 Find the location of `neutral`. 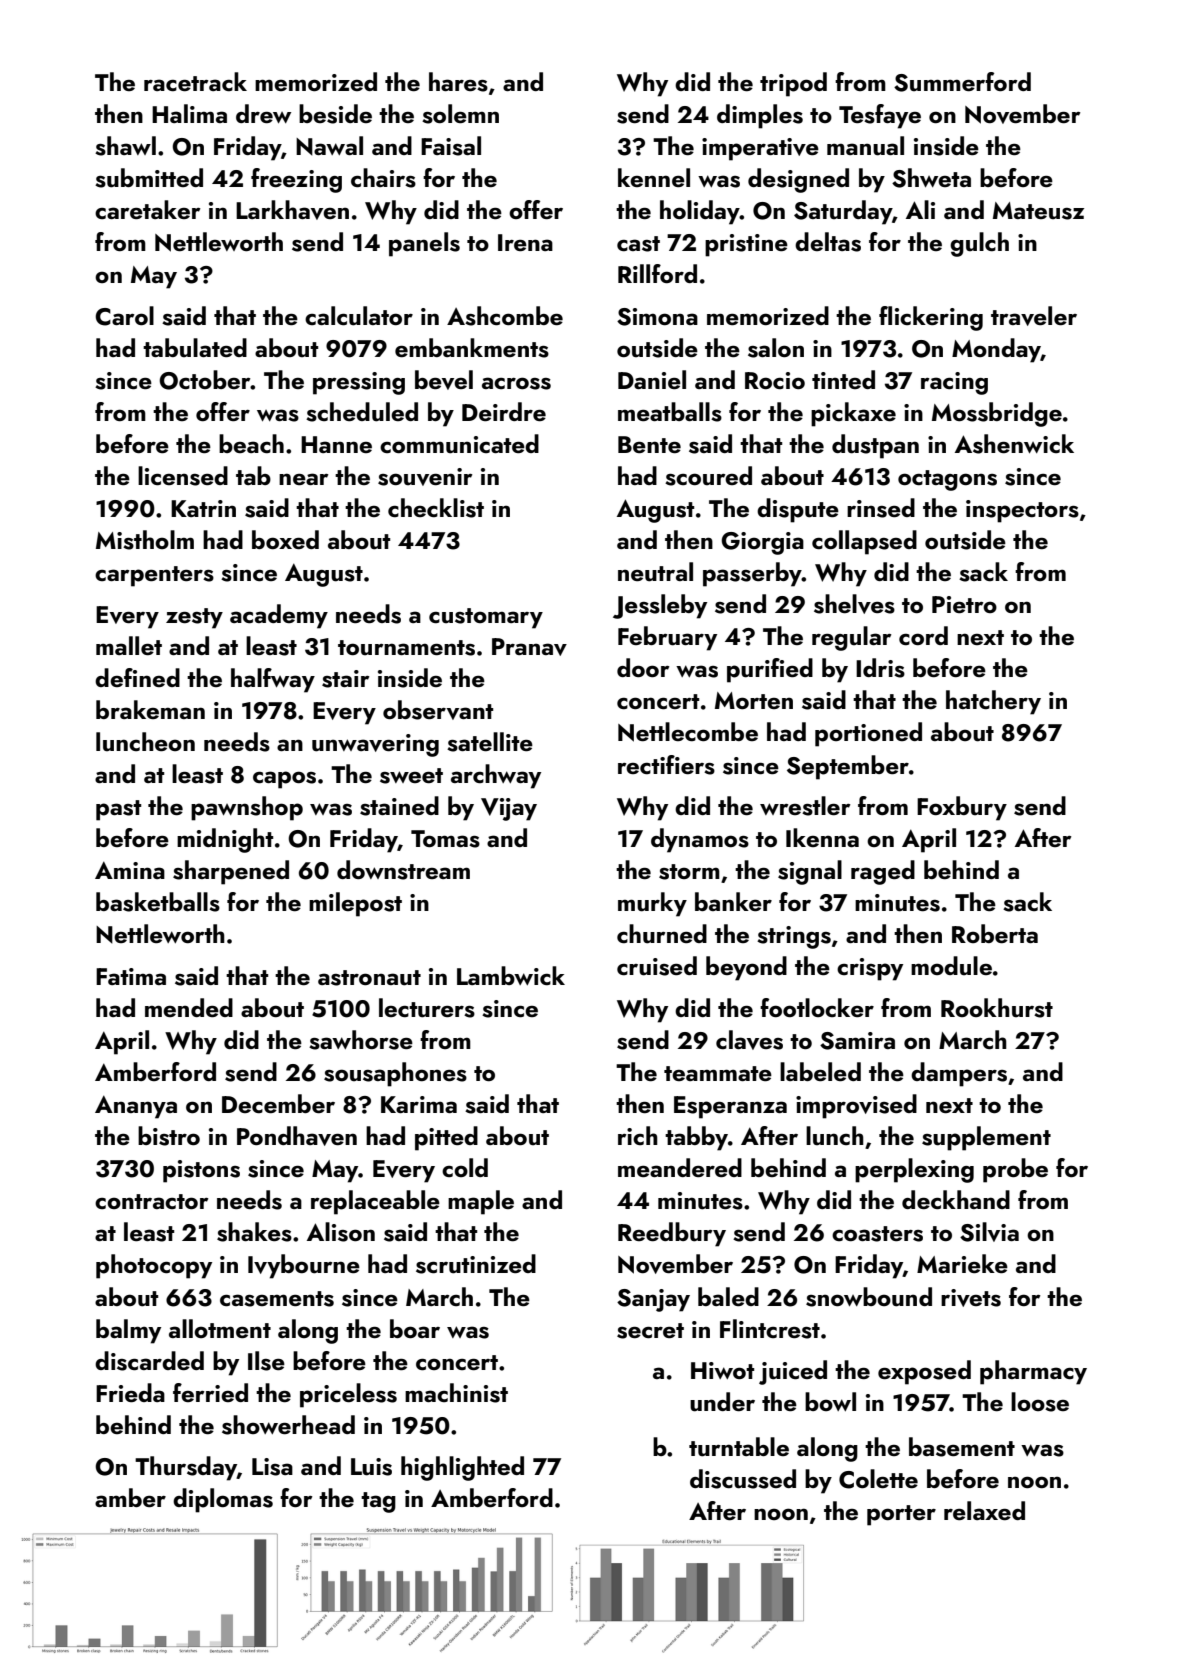

neutral is located at coordinates (655, 572).
